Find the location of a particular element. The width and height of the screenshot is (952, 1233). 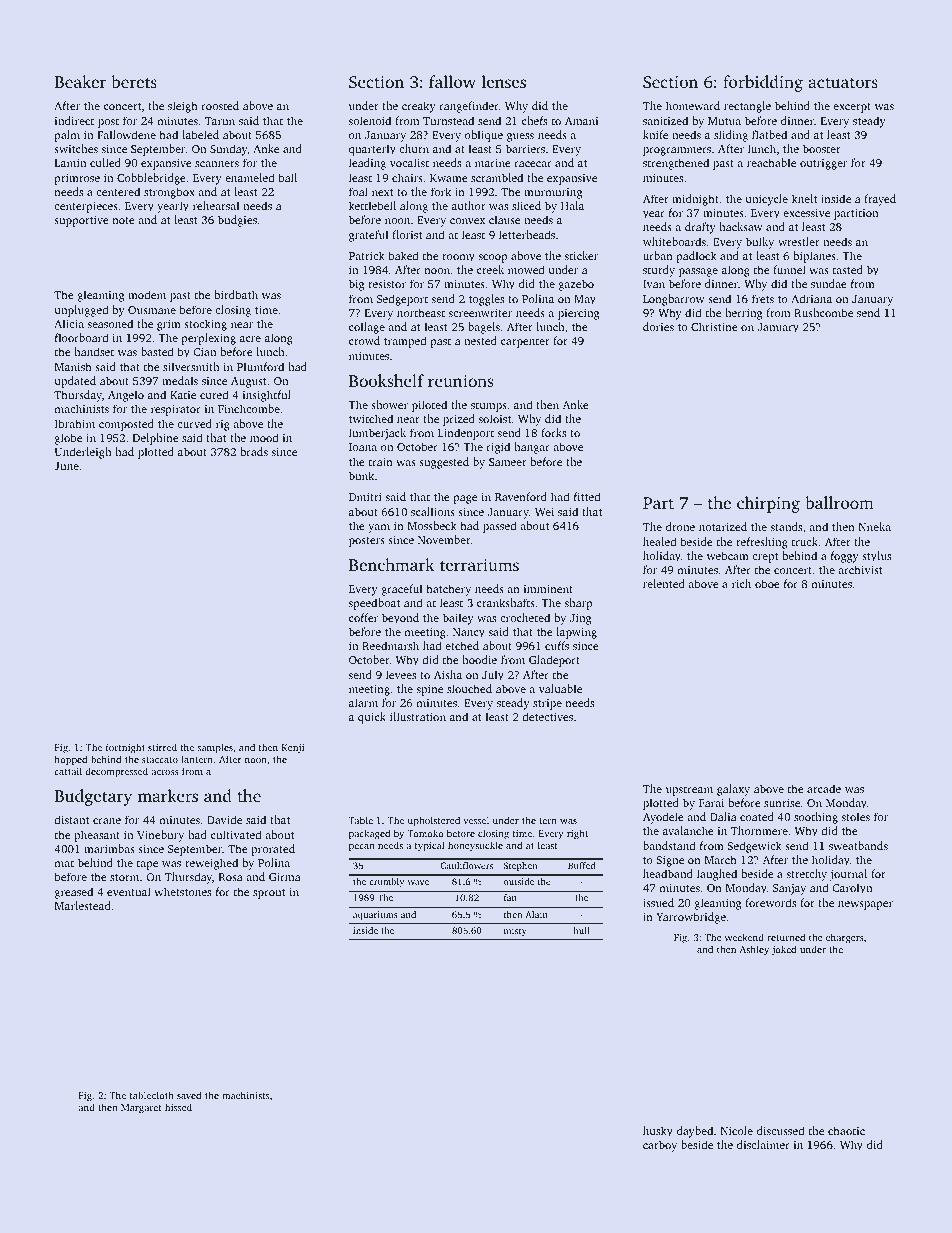

Thornmere is located at coordinates (759, 830).
